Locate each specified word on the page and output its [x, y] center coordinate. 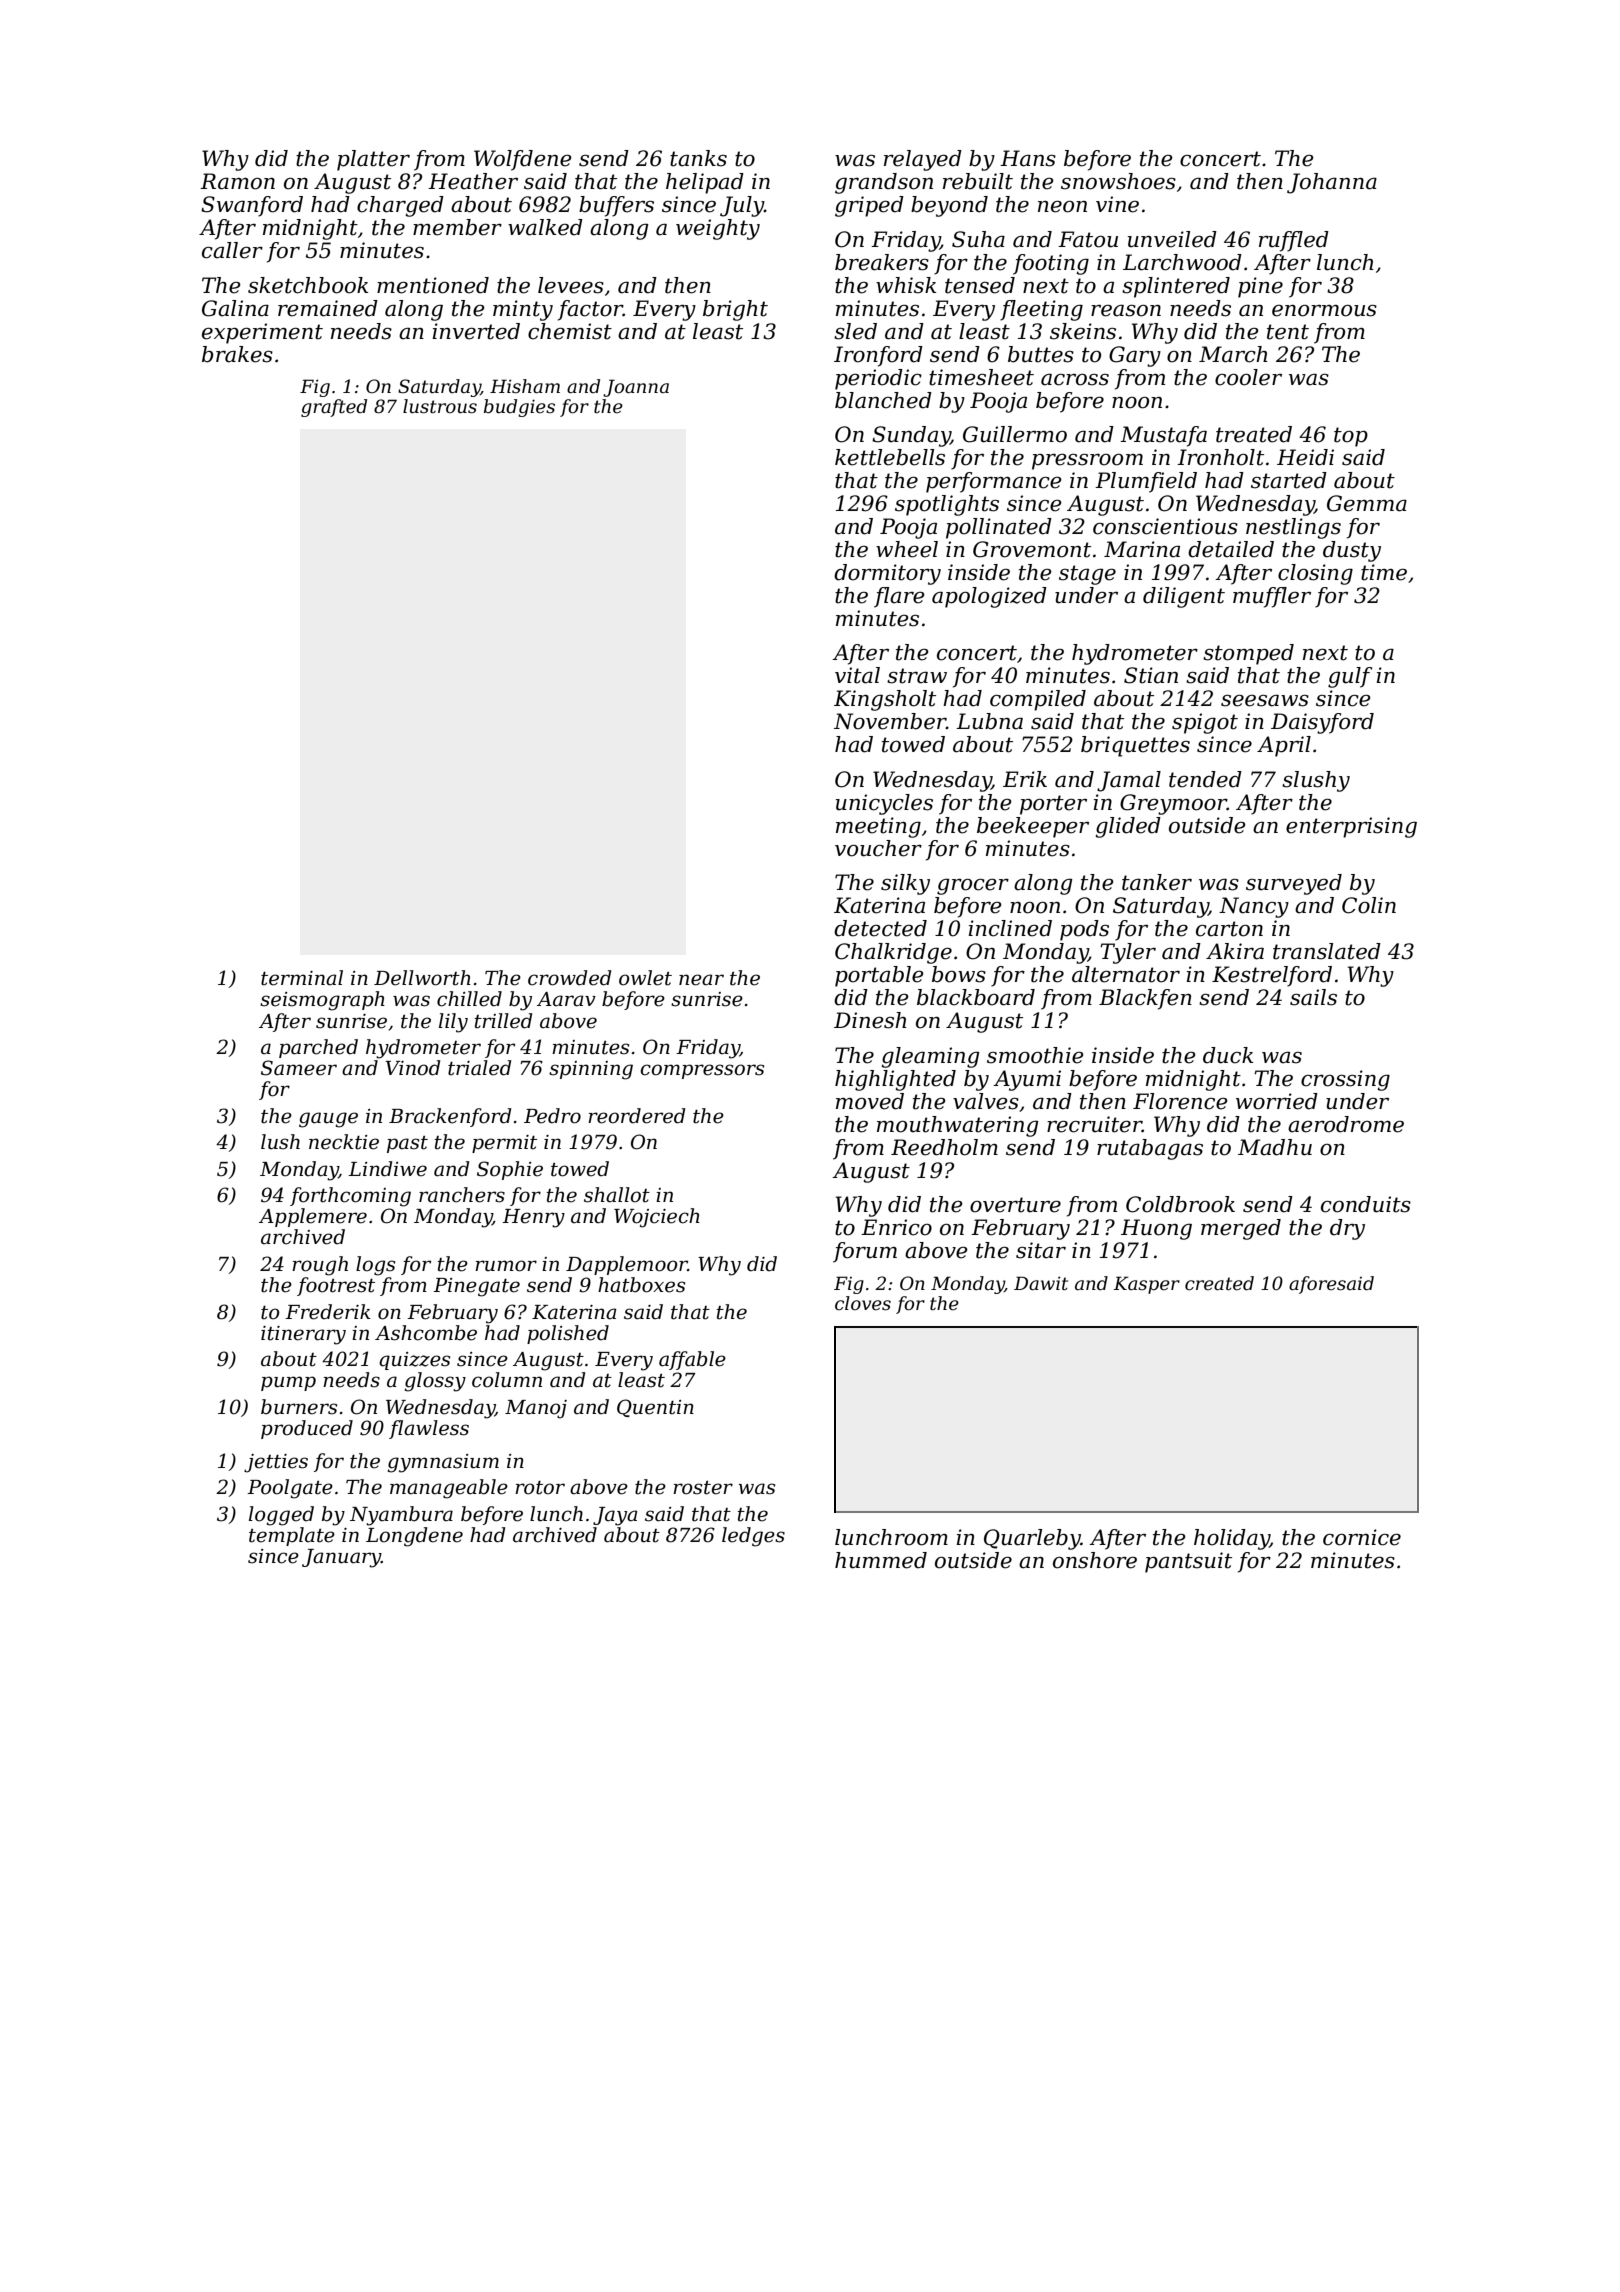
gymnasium [443, 1463]
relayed [923, 160]
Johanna [1332, 183]
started [1289, 480]
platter [373, 160]
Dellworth [422, 978]
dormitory [887, 574]
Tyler [1128, 953]
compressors [702, 1071]
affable [692, 1360]
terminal [302, 978]
